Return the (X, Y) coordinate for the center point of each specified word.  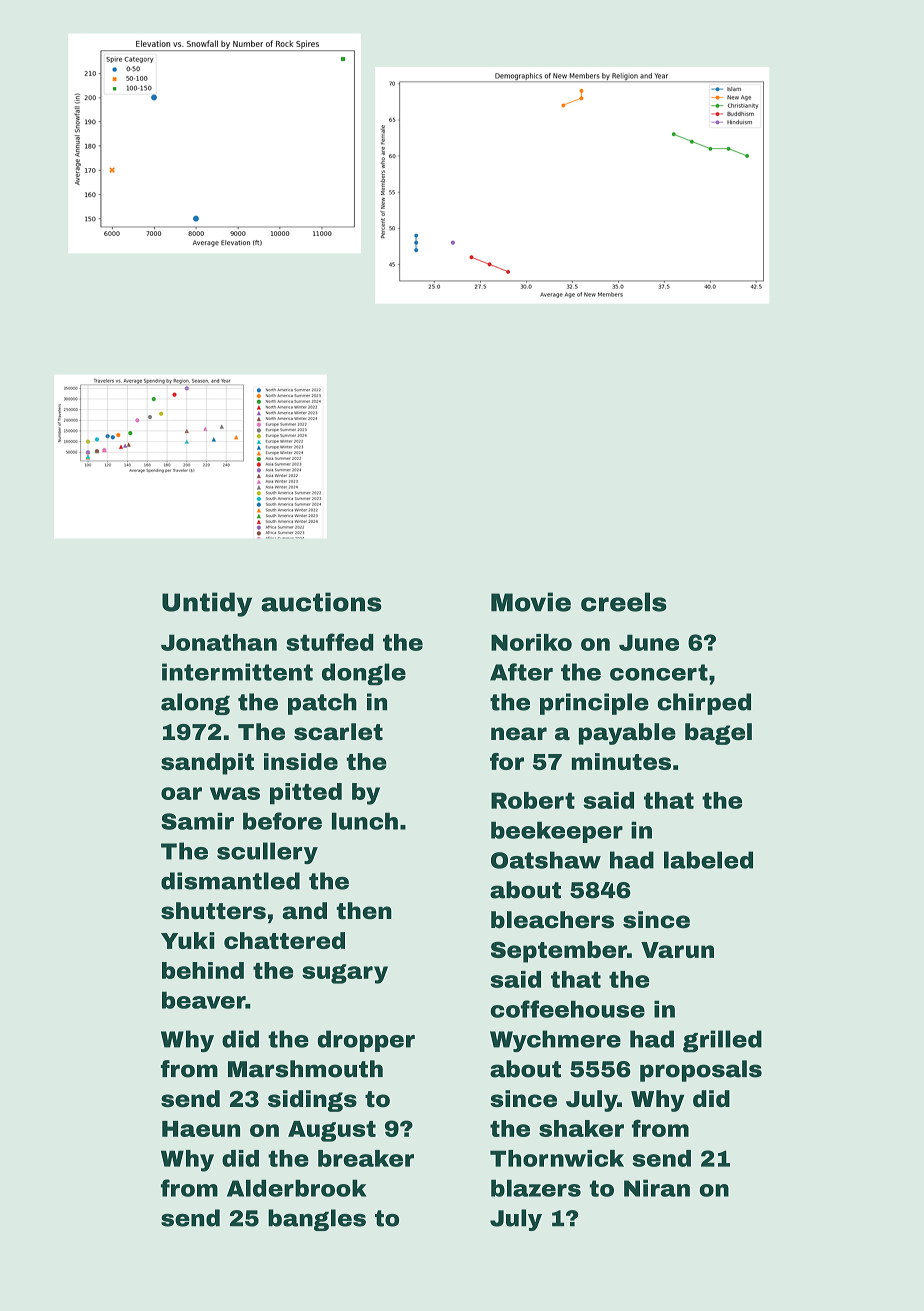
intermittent (237, 672)
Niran (657, 1188)
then (364, 911)
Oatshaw (546, 860)
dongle (364, 674)
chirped (704, 704)
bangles (317, 1220)
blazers (536, 1188)
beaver (203, 1000)
